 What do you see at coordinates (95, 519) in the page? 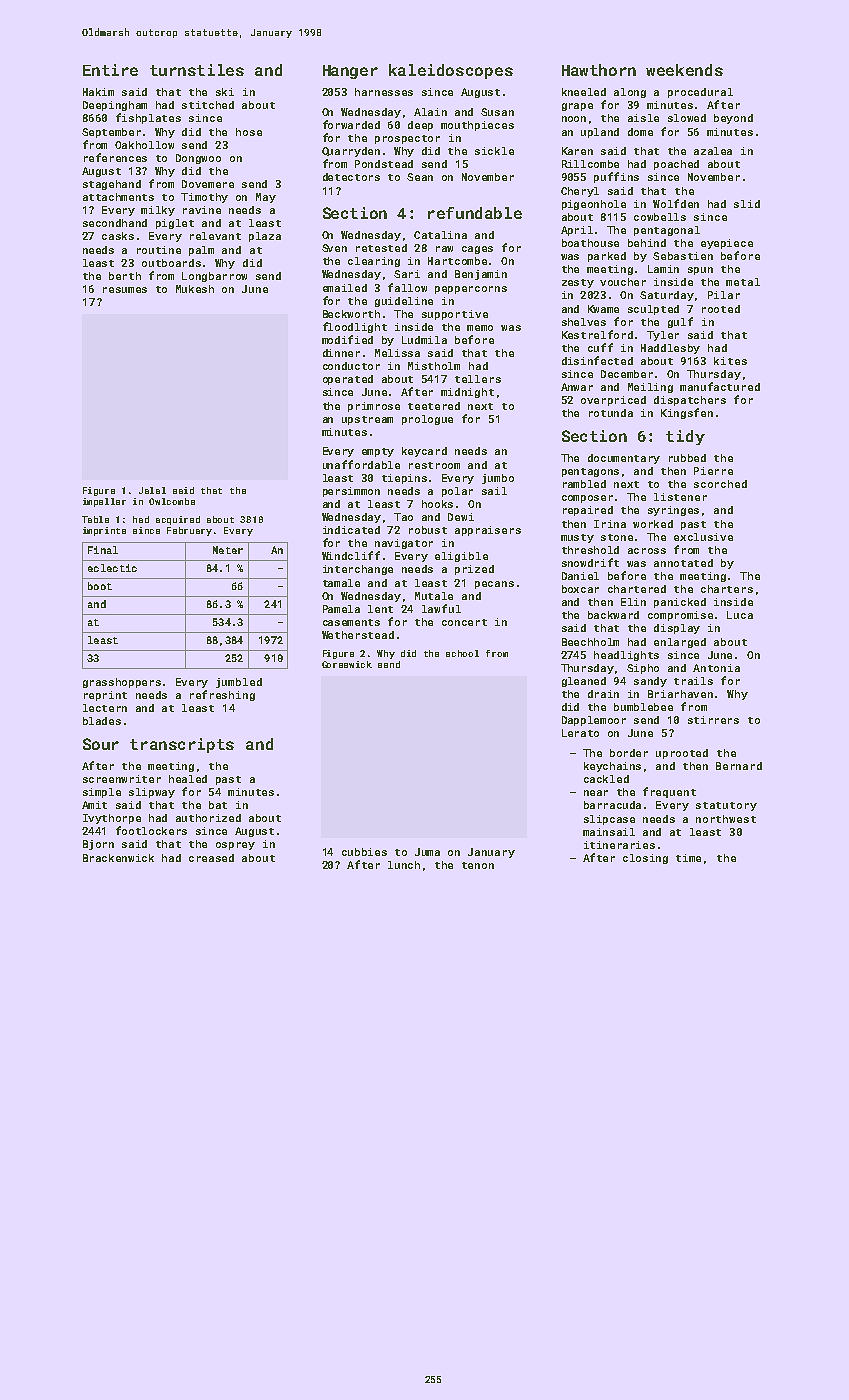
I see `Table` at bounding box center [95, 519].
